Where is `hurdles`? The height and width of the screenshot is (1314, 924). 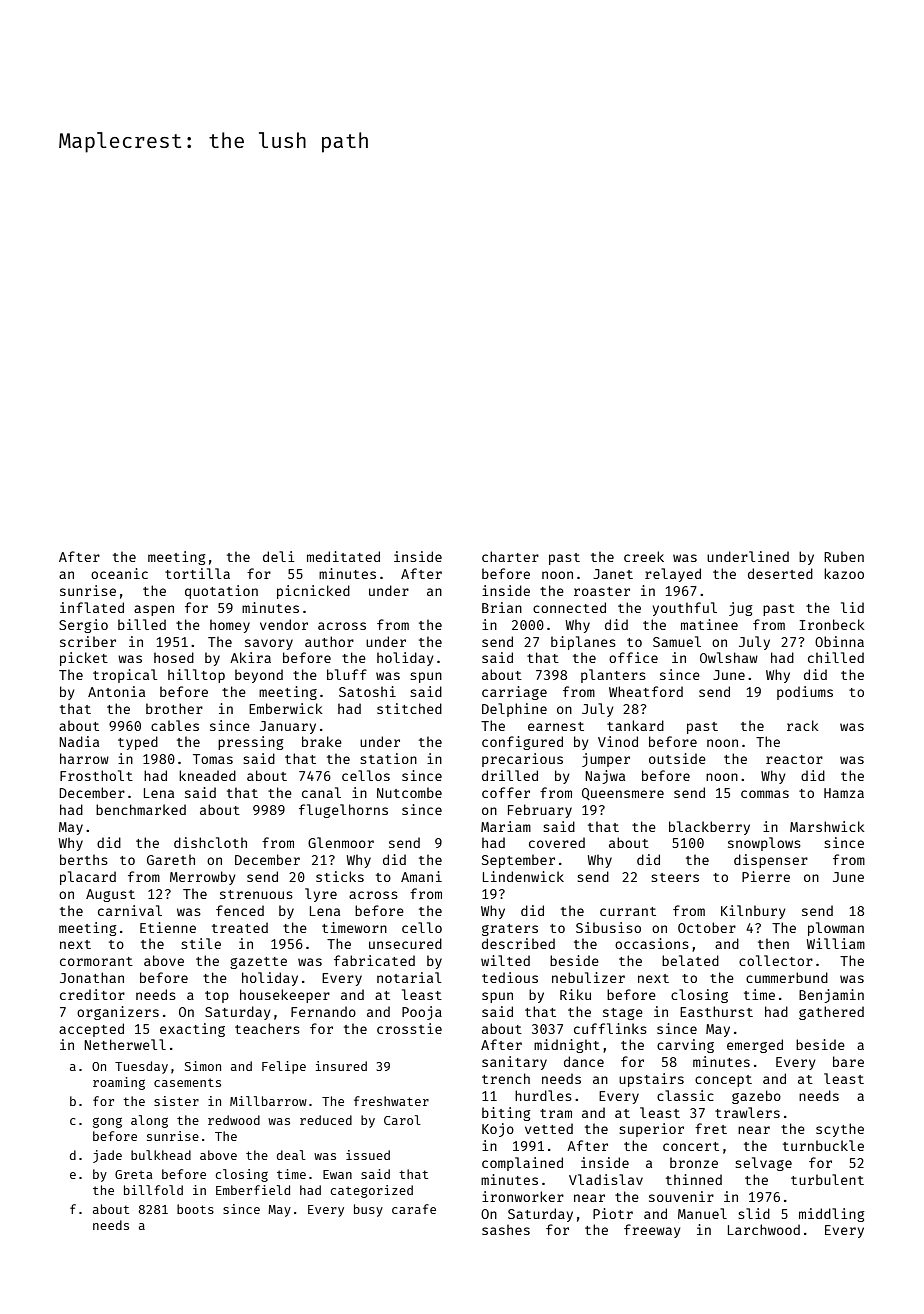 hurdles is located at coordinates (543, 1095).
